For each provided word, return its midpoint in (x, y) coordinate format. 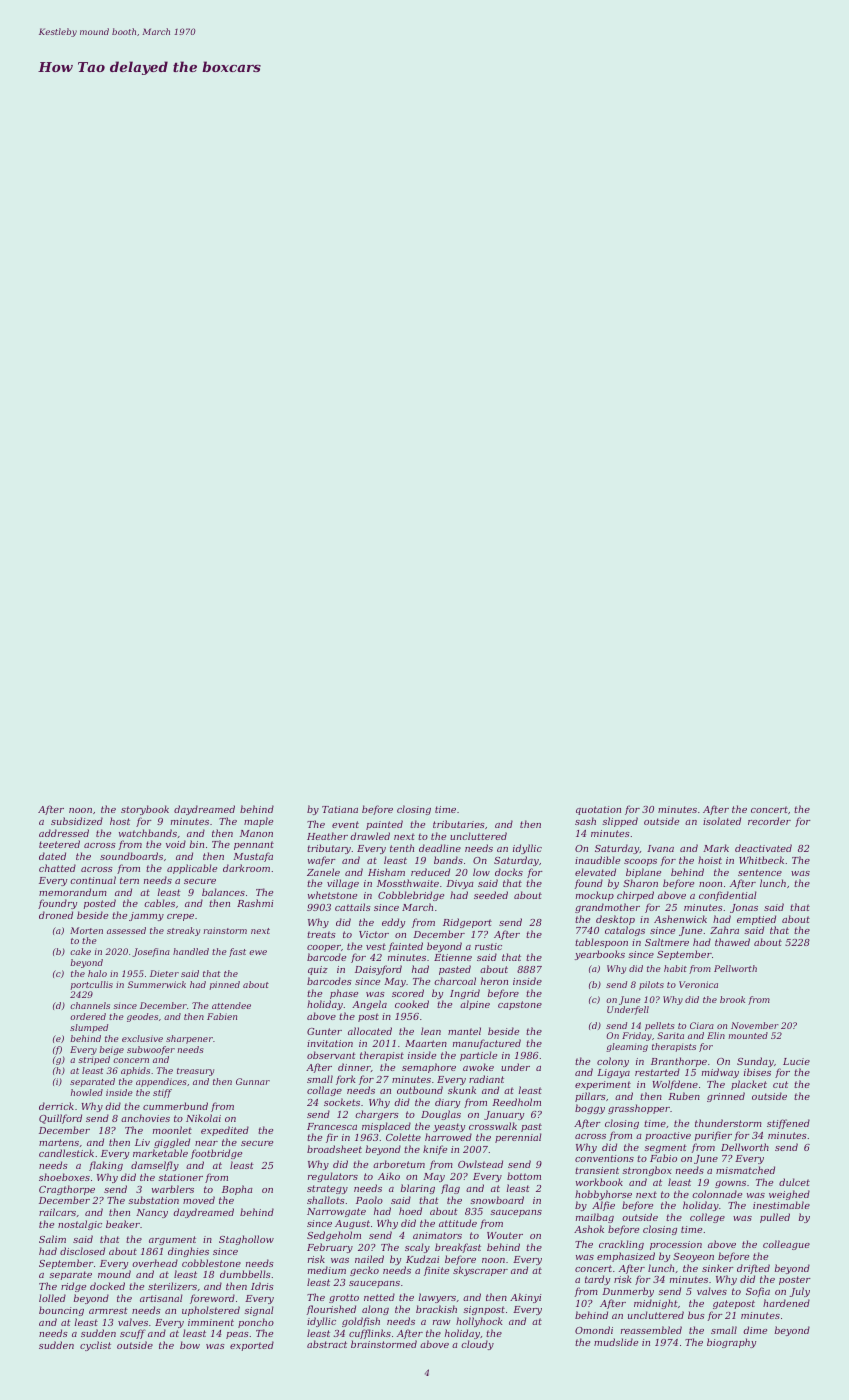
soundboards (131, 856)
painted (384, 825)
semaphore (429, 1068)
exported (252, 1346)
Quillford (60, 1119)
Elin (716, 1035)
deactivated (763, 848)
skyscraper (480, 1271)
